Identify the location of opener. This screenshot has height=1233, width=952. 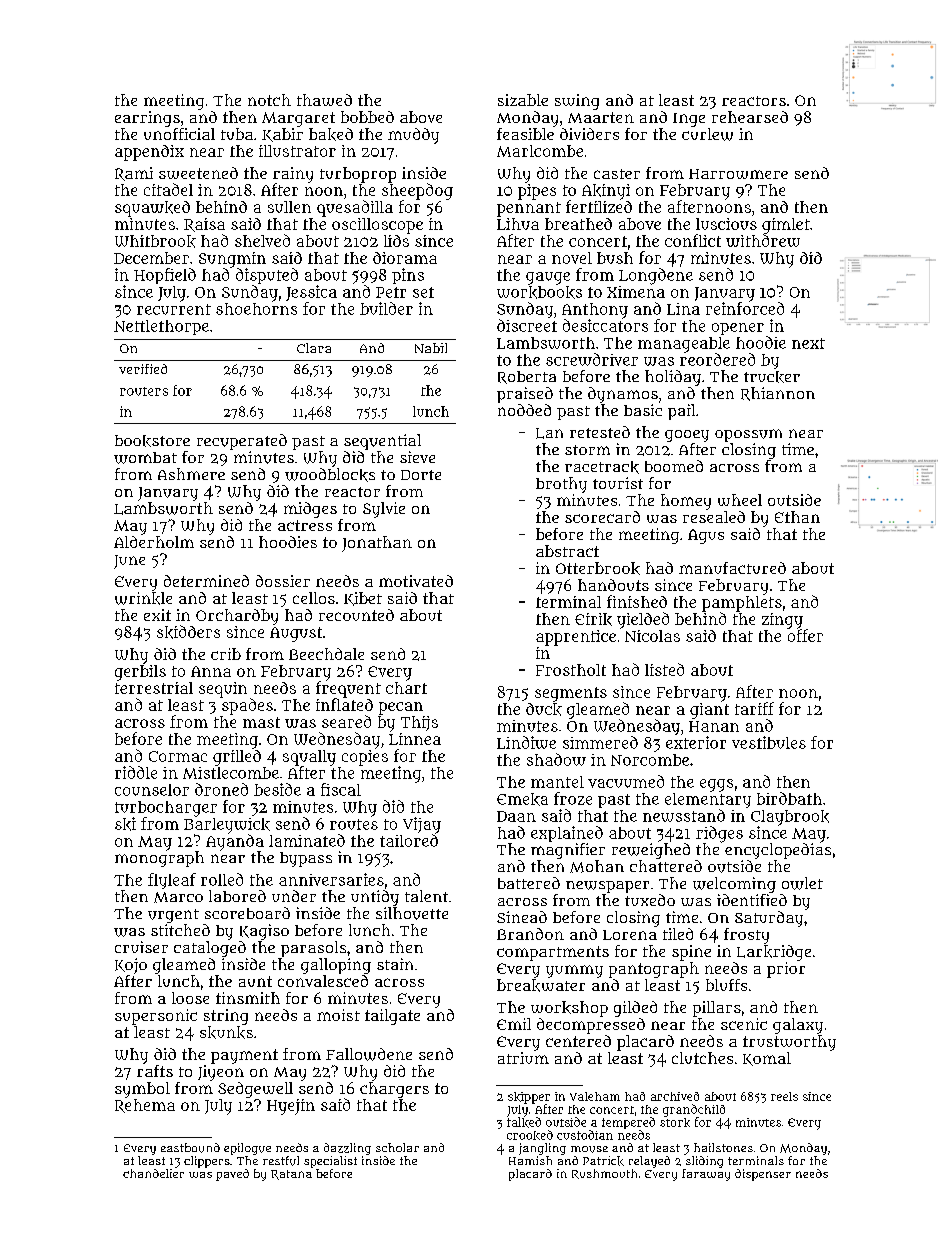
(738, 329).
